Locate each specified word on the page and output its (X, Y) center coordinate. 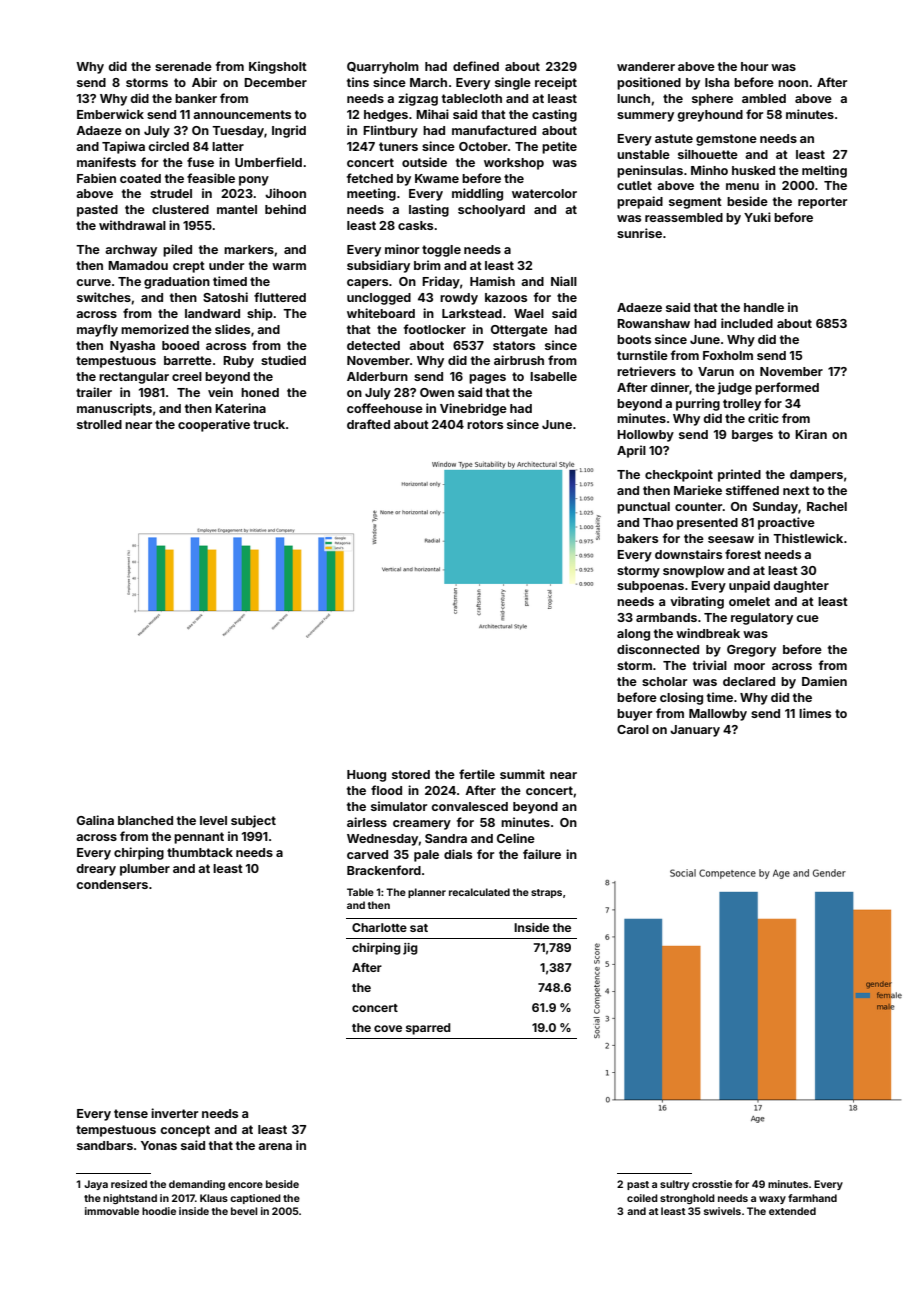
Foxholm (728, 355)
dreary (96, 870)
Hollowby (645, 436)
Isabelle (553, 376)
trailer (94, 392)
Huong (366, 776)
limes (815, 713)
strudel (171, 193)
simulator (399, 806)
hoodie (159, 1211)
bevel (244, 1211)
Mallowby (718, 715)
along (633, 635)
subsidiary (378, 266)
